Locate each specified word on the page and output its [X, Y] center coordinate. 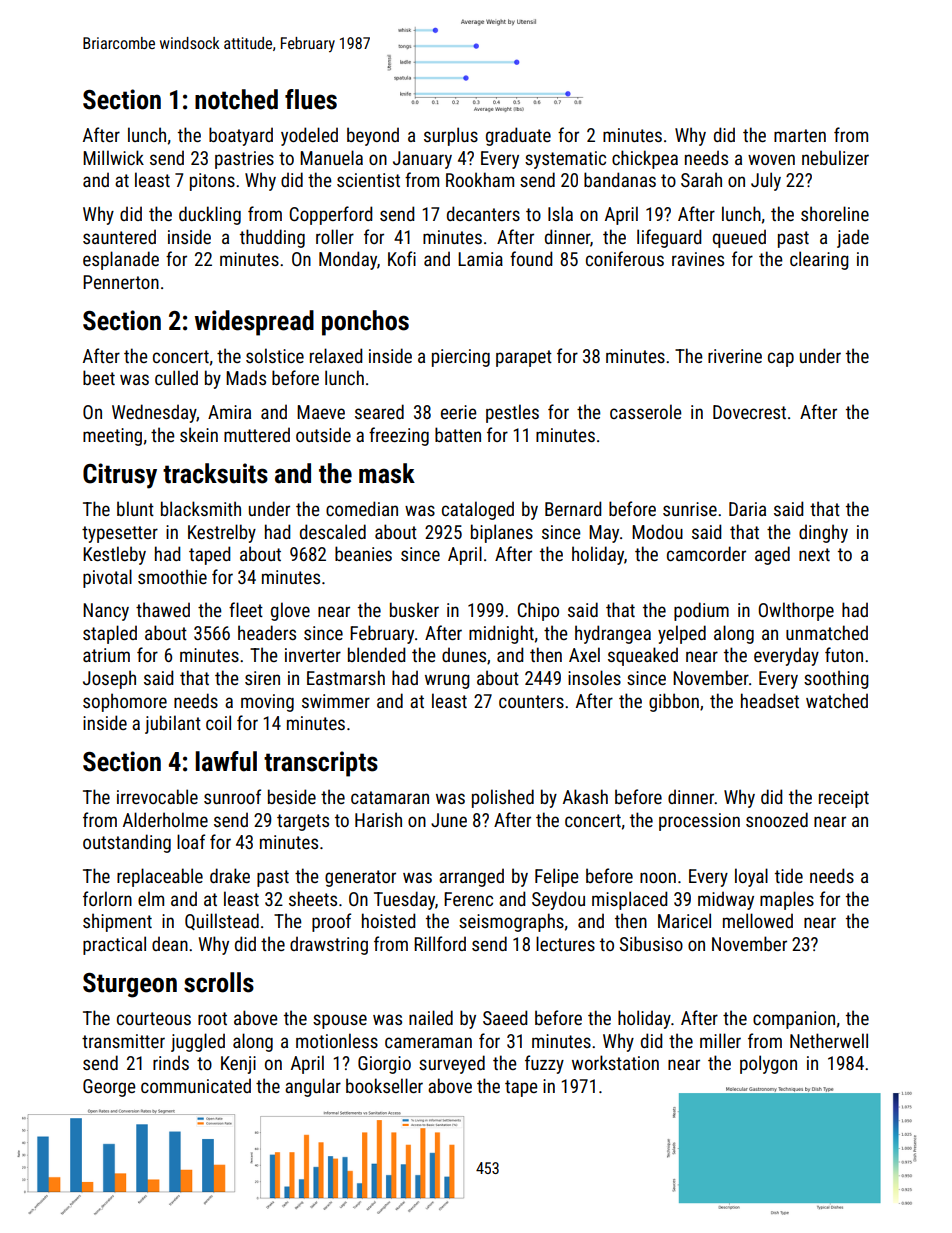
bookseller [384, 1085]
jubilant [173, 724]
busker [414, 609]
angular [313, 1087]
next [814, 554]
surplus [451, 136]
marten [800, 135]
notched [236, 99]
